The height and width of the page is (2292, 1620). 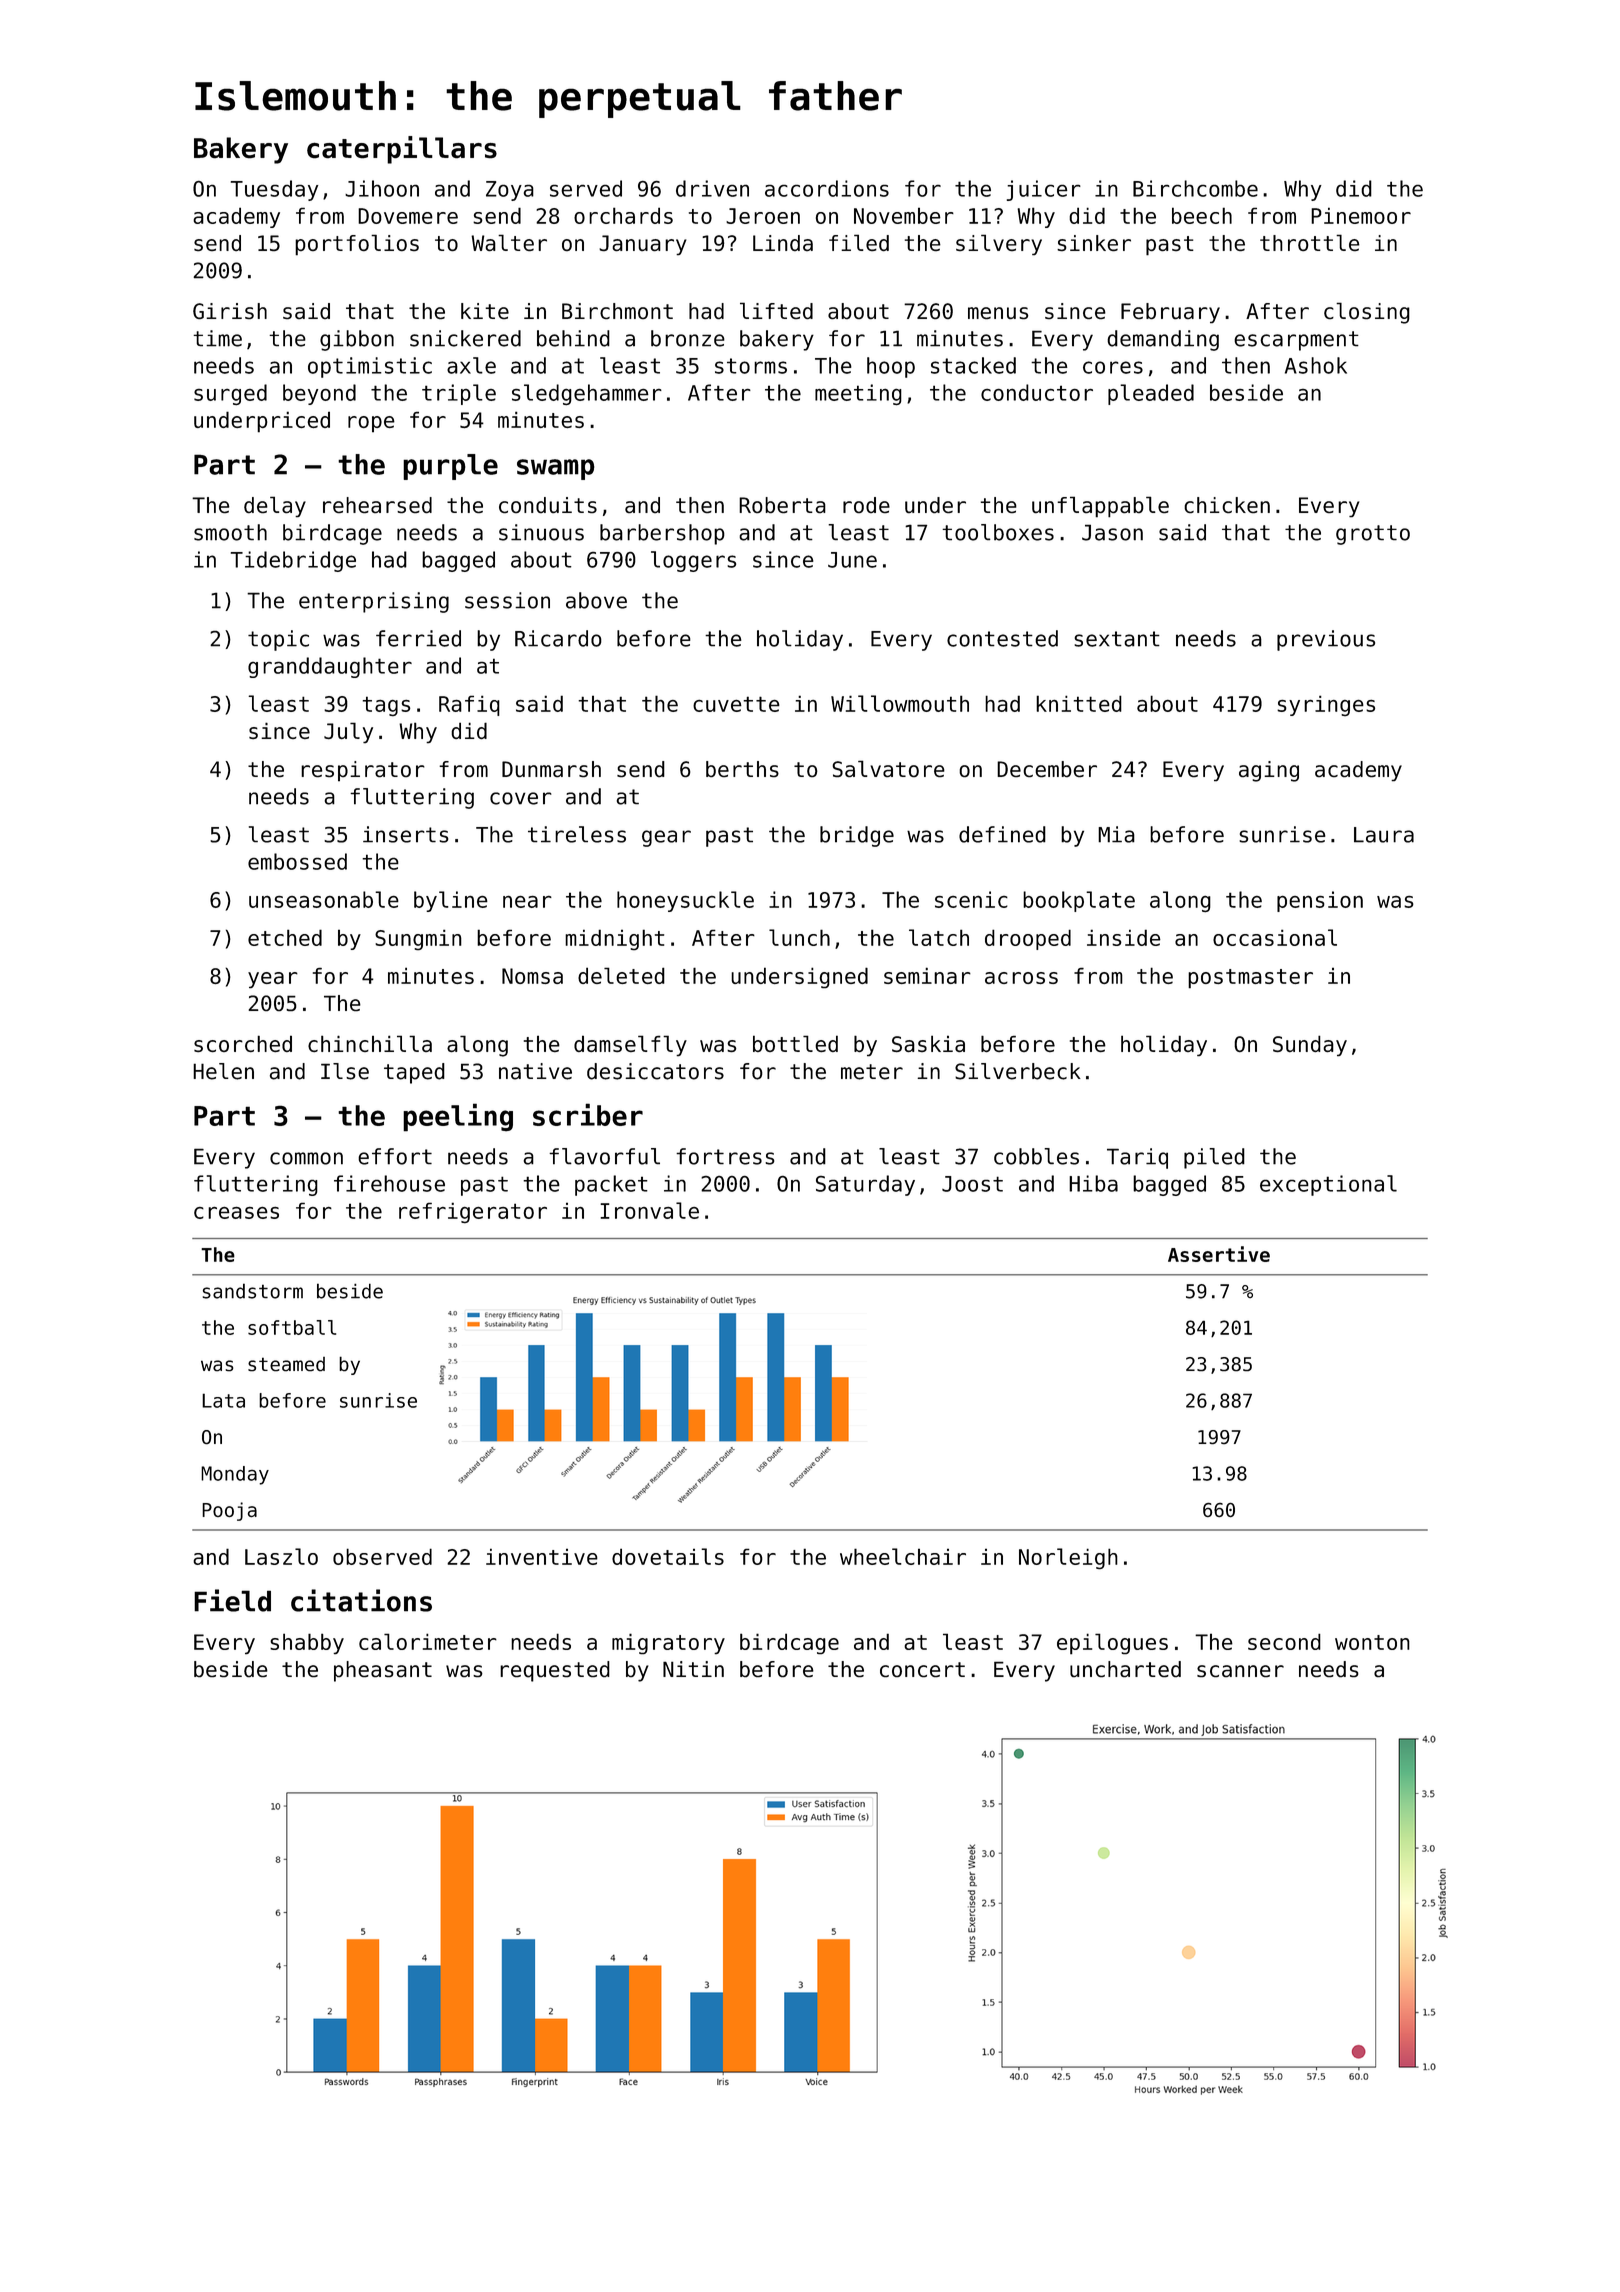 I want to click on Norleigh, so click(x=1068, y=1558).
